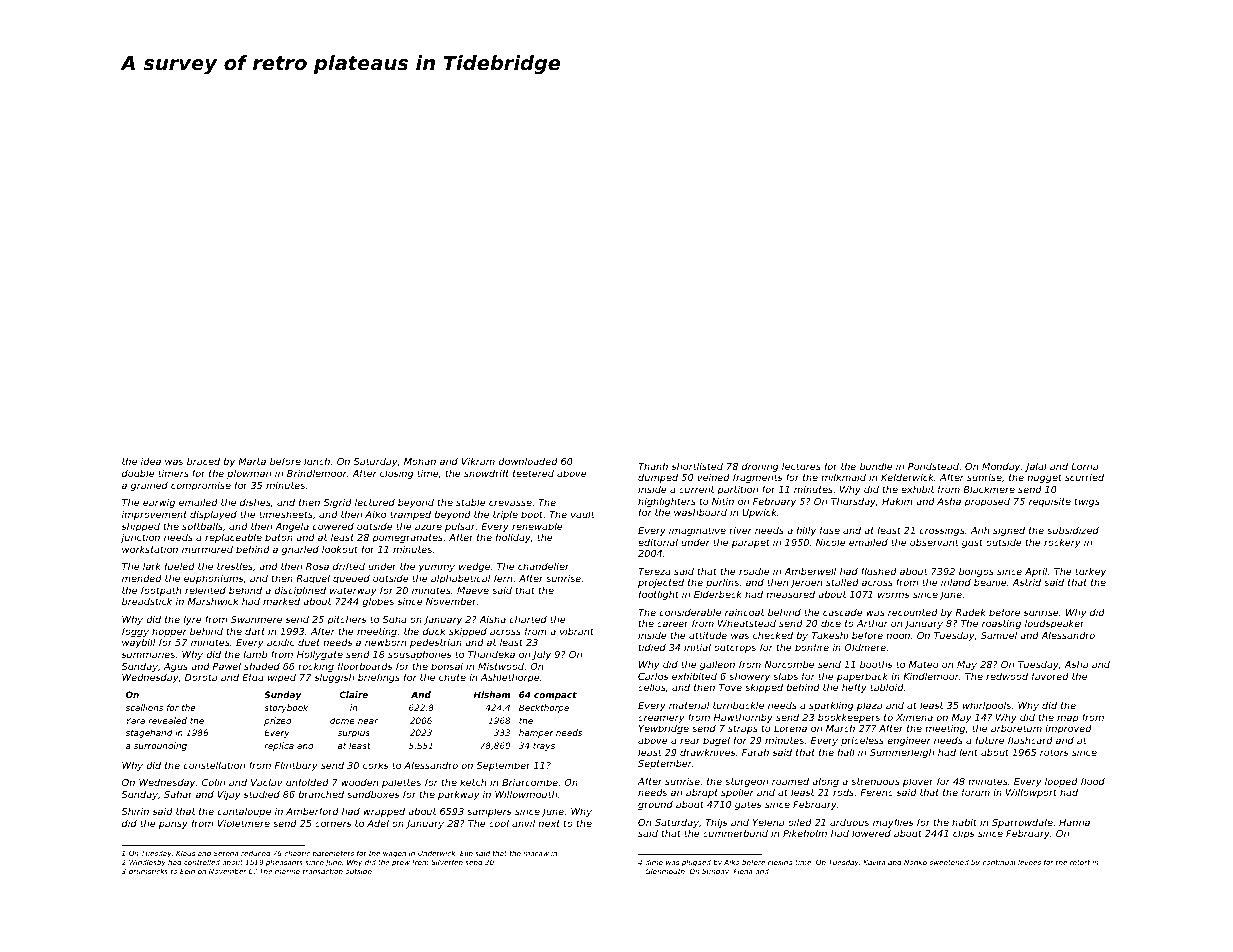  What do you see at coordinates (1044, 478) in the page?
I see `nugget` at bounding box center [1044, 478].
